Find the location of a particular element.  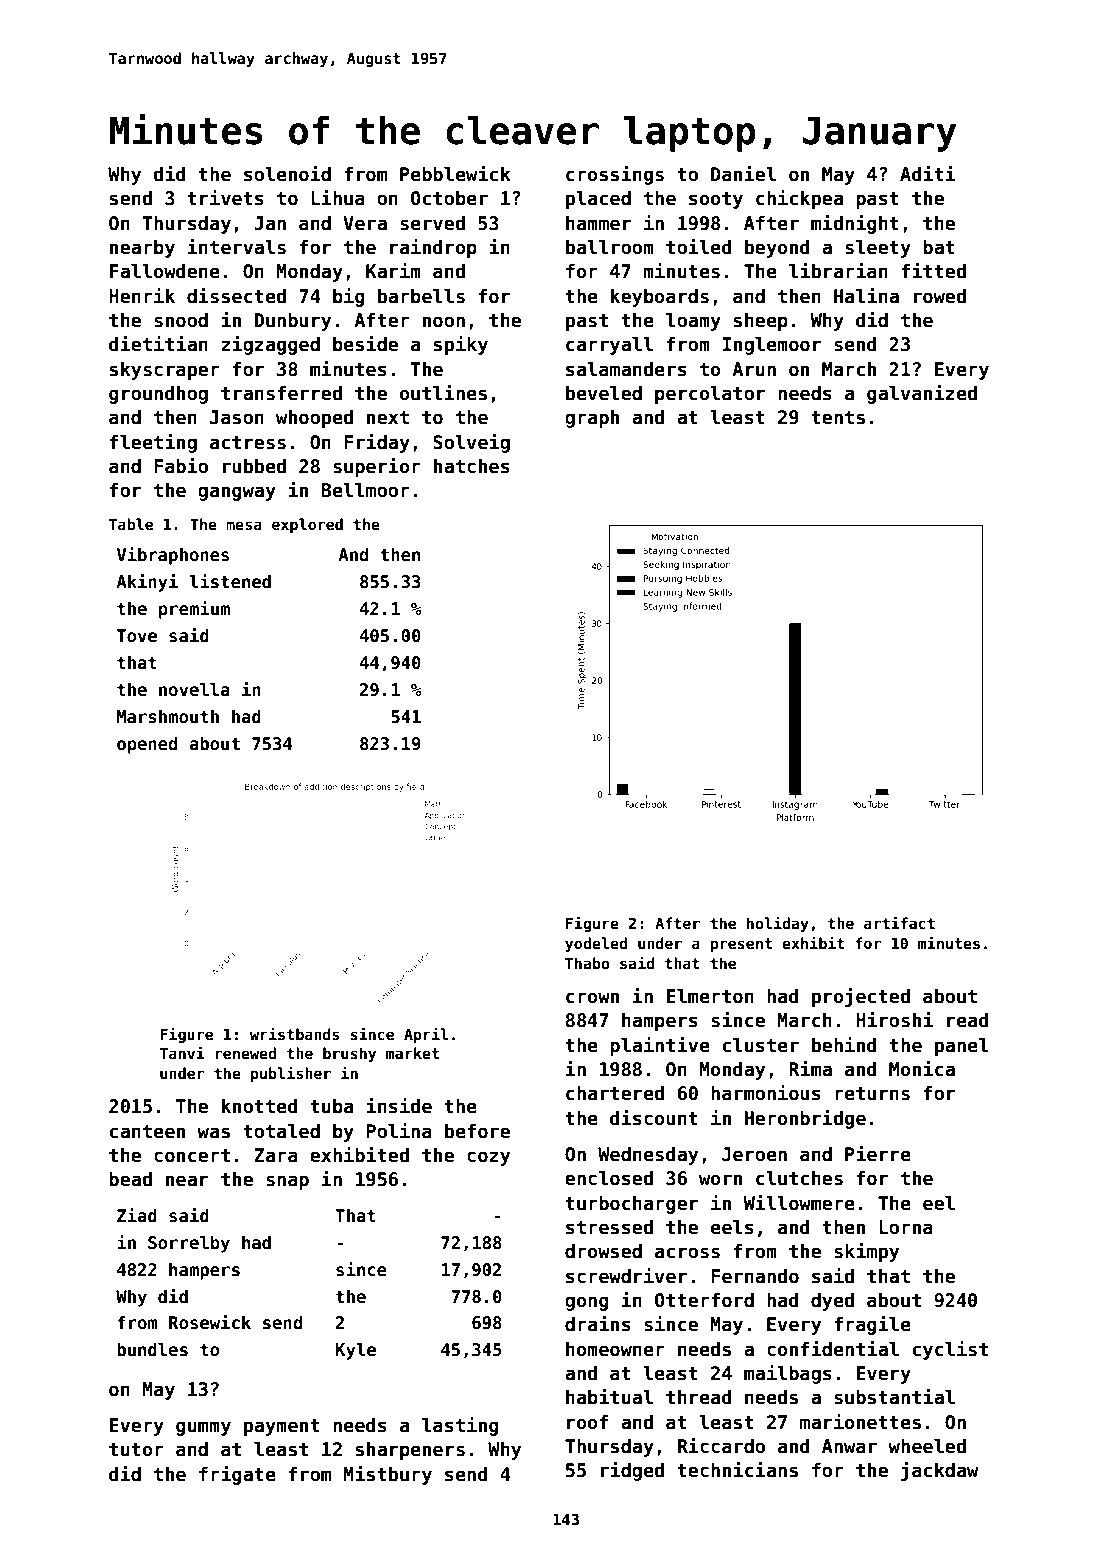

sleety is located at coordinates (878, 248).
